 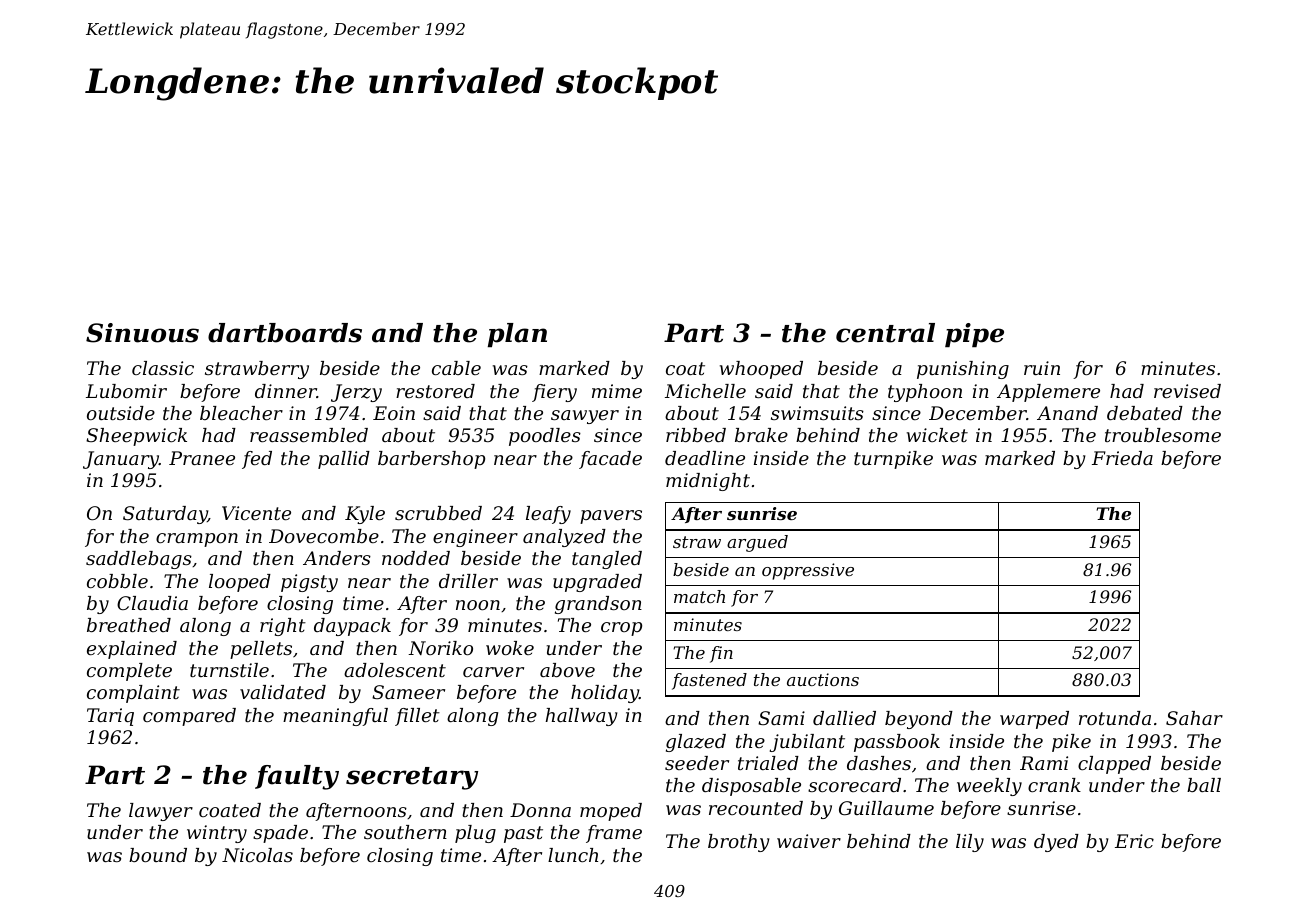 I want to click on whooped, so click(x=761, y=370).
